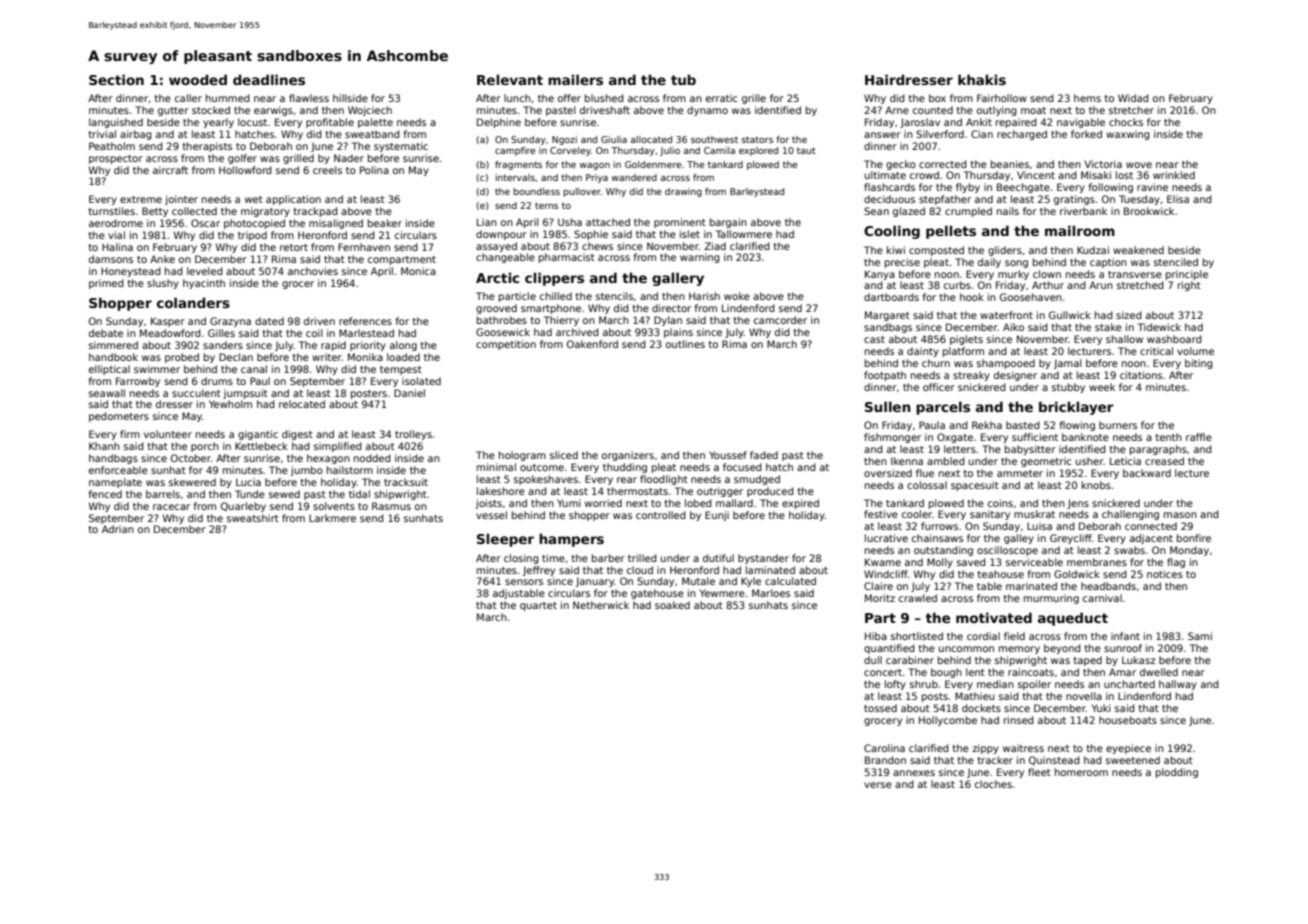  What do you see at coordinates (1087, 98) in the screenshot?
I see `hems` at bounding box center [1087, 98].
